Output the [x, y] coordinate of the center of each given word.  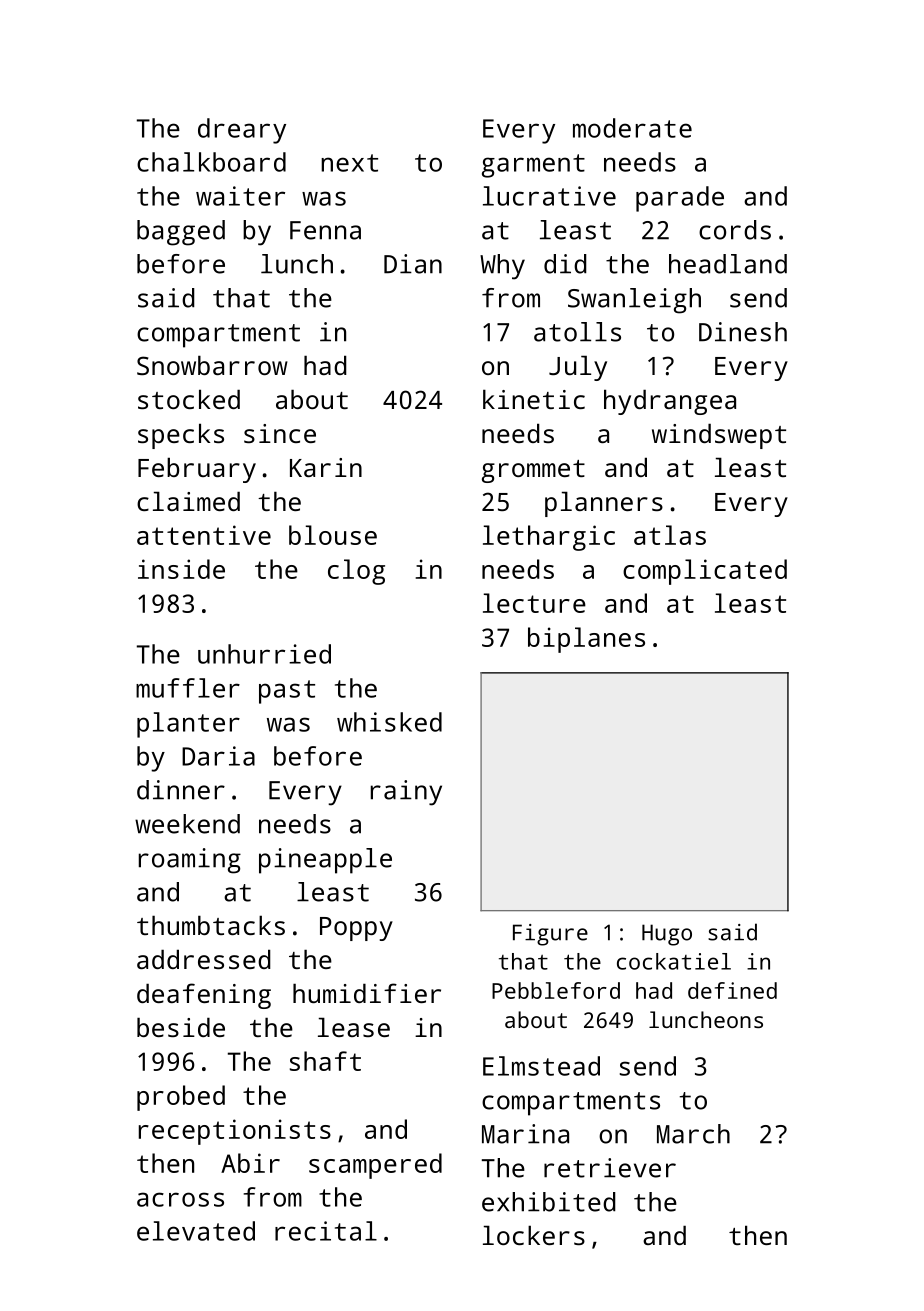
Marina [525, 1134]
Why [502, 267]
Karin [326, 467]
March [693, 1134]
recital [326, 1231]
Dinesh [743, 332]
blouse [333, 535]
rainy [406, 793]
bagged [181, 233]
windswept [719, 436]
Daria [218, 756]
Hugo [667, 935]
